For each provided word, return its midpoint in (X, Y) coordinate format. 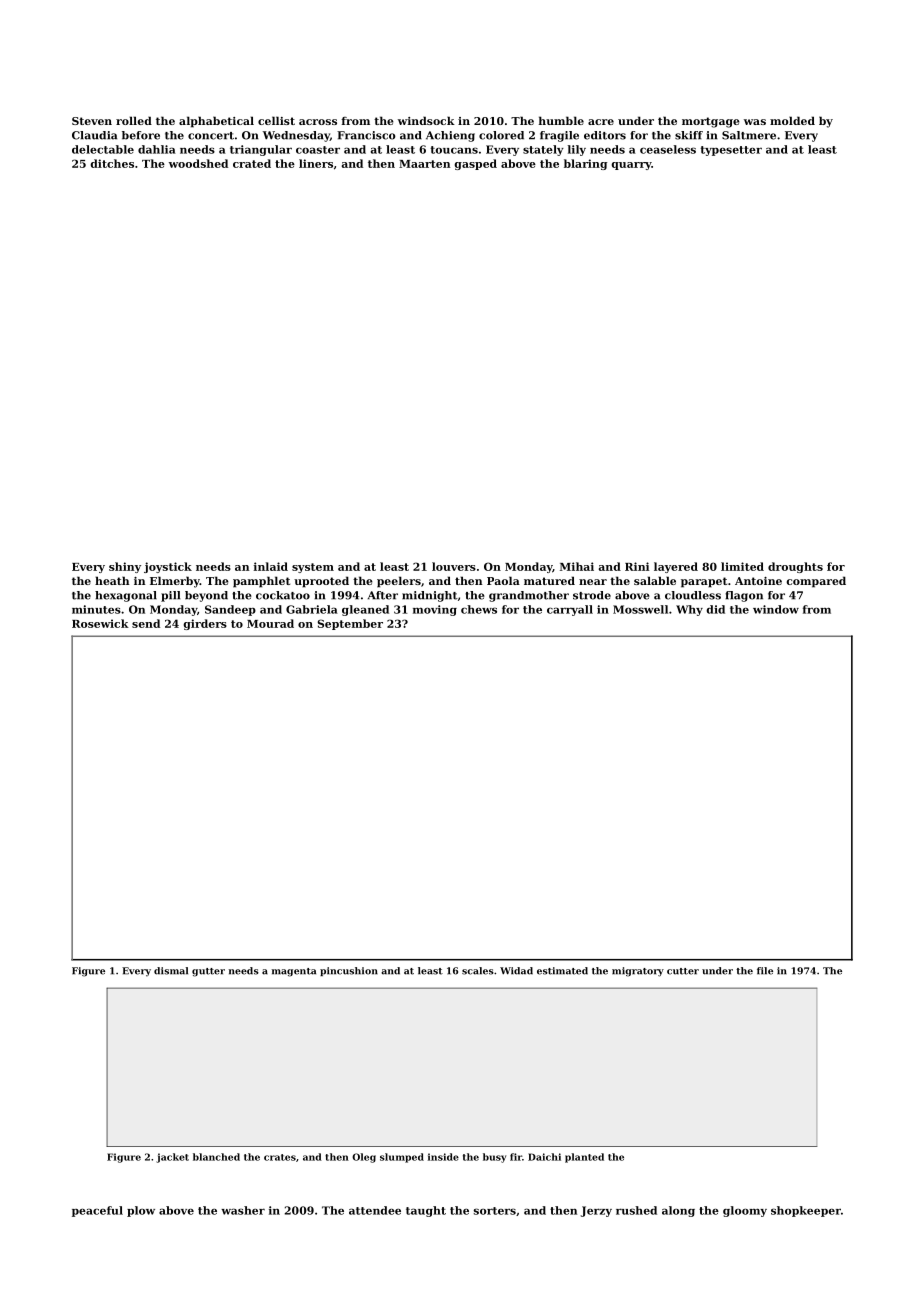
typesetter (731, 151)
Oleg (364, 1158)
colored (501, 135)
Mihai (577, 566)
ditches (112, 163)
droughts (795, 567)
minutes (96, 609)
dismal (171, 971)
